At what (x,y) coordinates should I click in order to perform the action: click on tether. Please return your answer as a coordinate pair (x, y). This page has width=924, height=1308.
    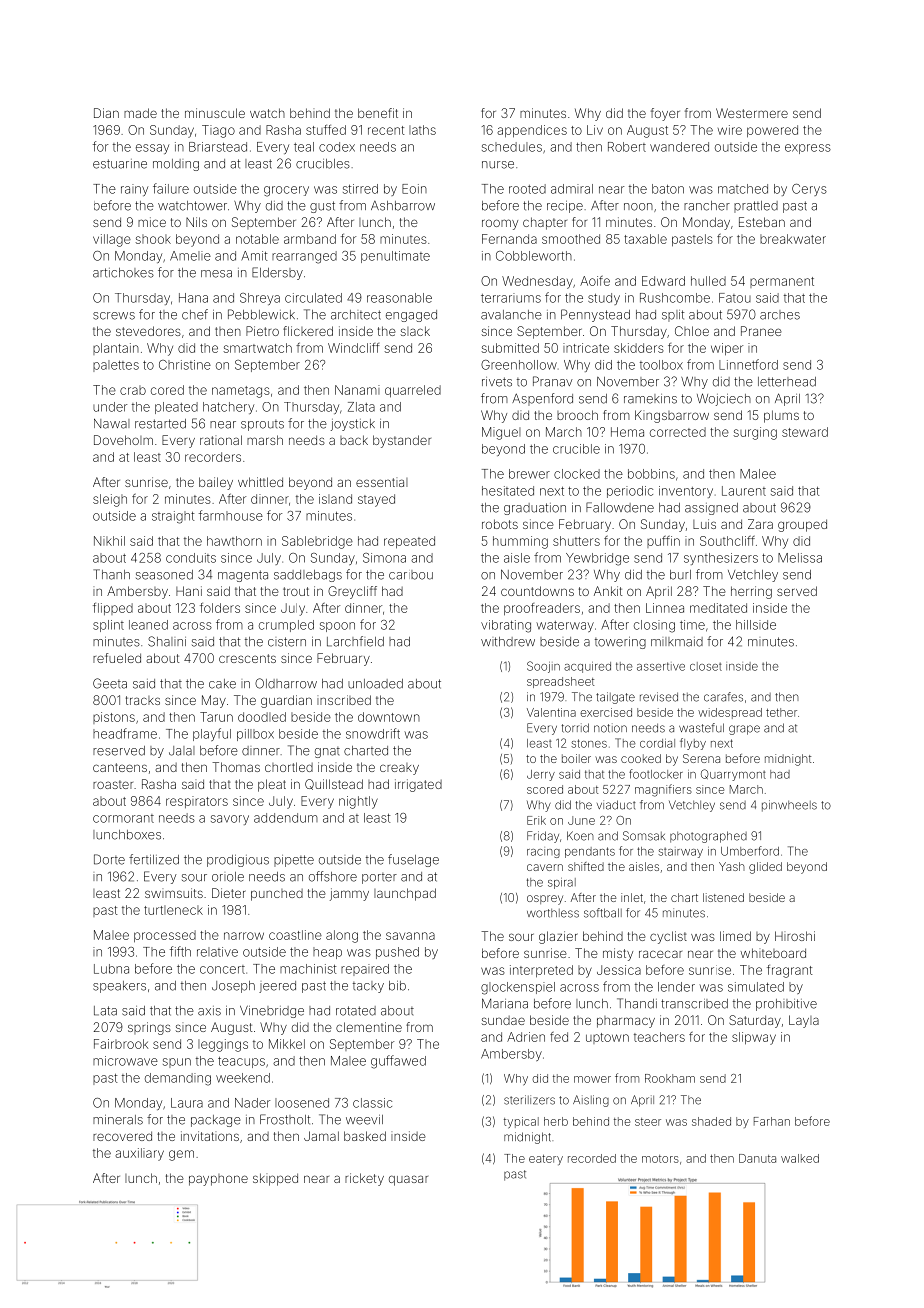
    Looking at the image, I should click on (781, 712).
